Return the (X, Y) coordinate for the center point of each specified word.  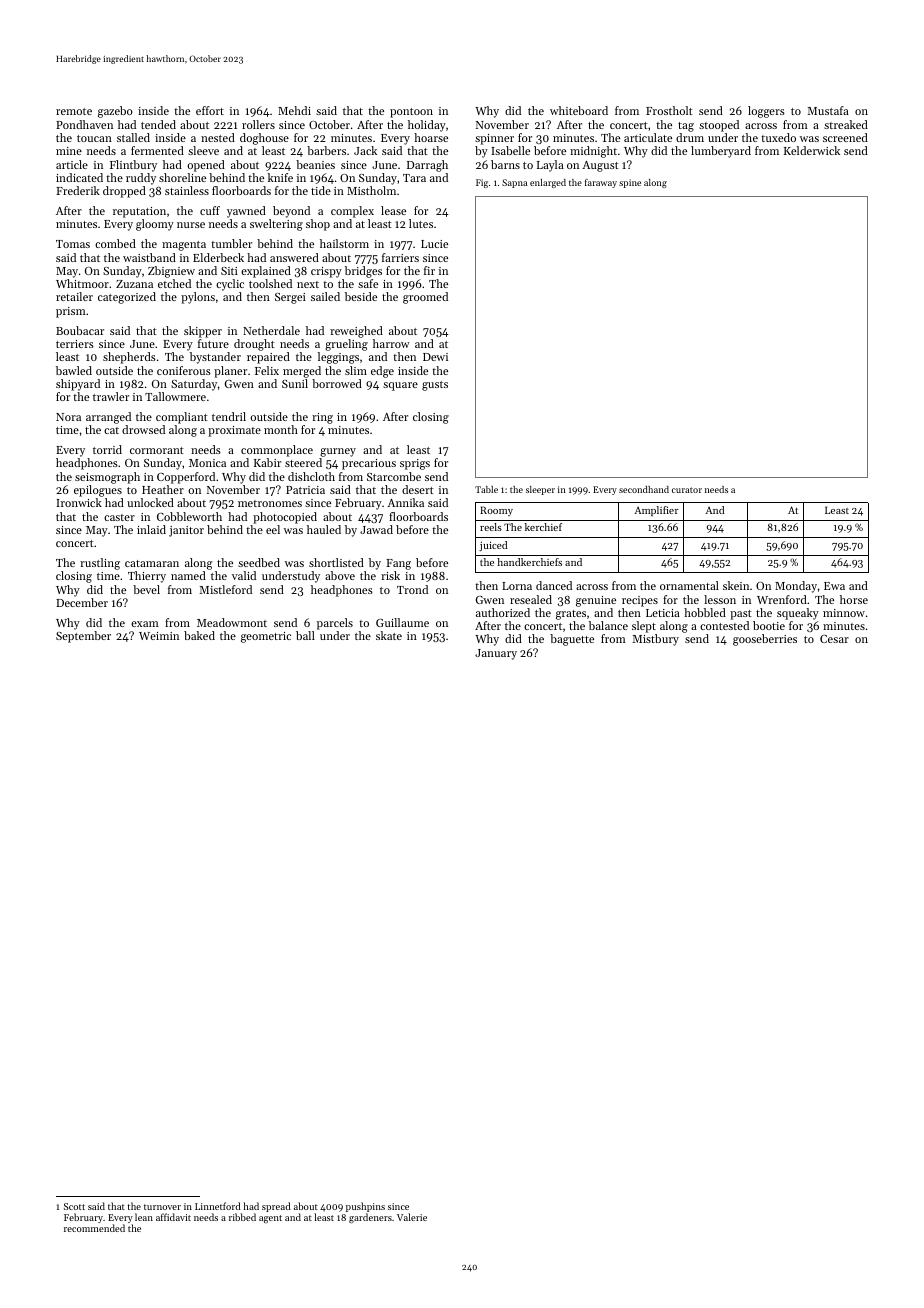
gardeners (370, 1218)
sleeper (540, 490)
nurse (191, 225)
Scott (74, 1206)
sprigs (415, 464)
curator (687, 490)
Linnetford (218, 1206)
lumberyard (721, 152)
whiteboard (579, 110)
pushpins (365, 1207)
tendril (229, 416)
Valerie (412, 1217)
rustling (100, 564)
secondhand (644, 489)
